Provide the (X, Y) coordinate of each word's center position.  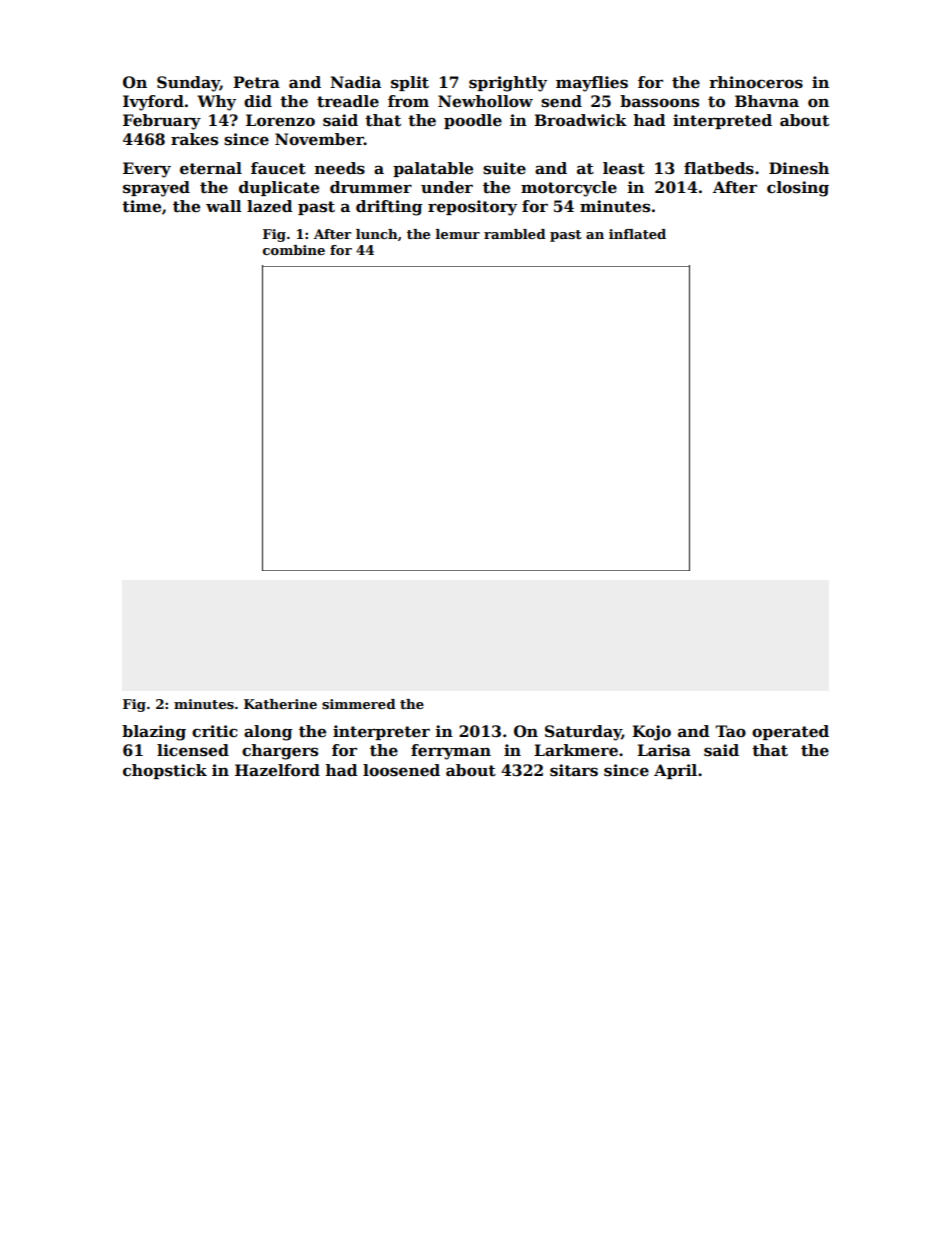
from (408, 101)
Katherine (280, 704)
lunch (377, 234)
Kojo (651, 733)
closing (798, 189)
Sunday (188, 84)
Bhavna (767, 101)
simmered (359, 704)
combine (294, 250)
